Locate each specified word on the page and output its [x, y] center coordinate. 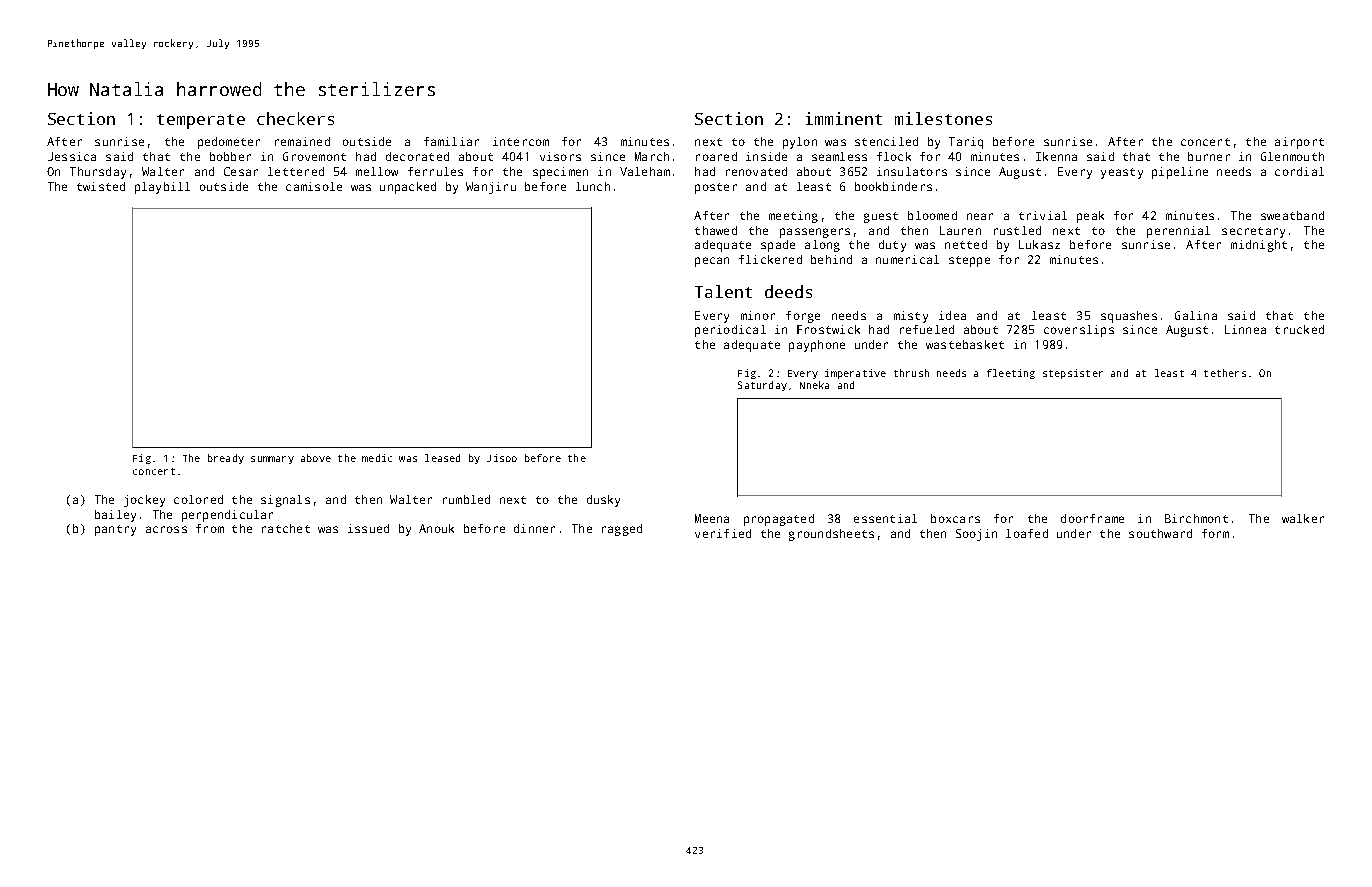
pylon [800, 143]
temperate [201, 121]
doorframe [1092, 518]
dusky [603, 501]
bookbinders [893, 186]
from [210, 528]
